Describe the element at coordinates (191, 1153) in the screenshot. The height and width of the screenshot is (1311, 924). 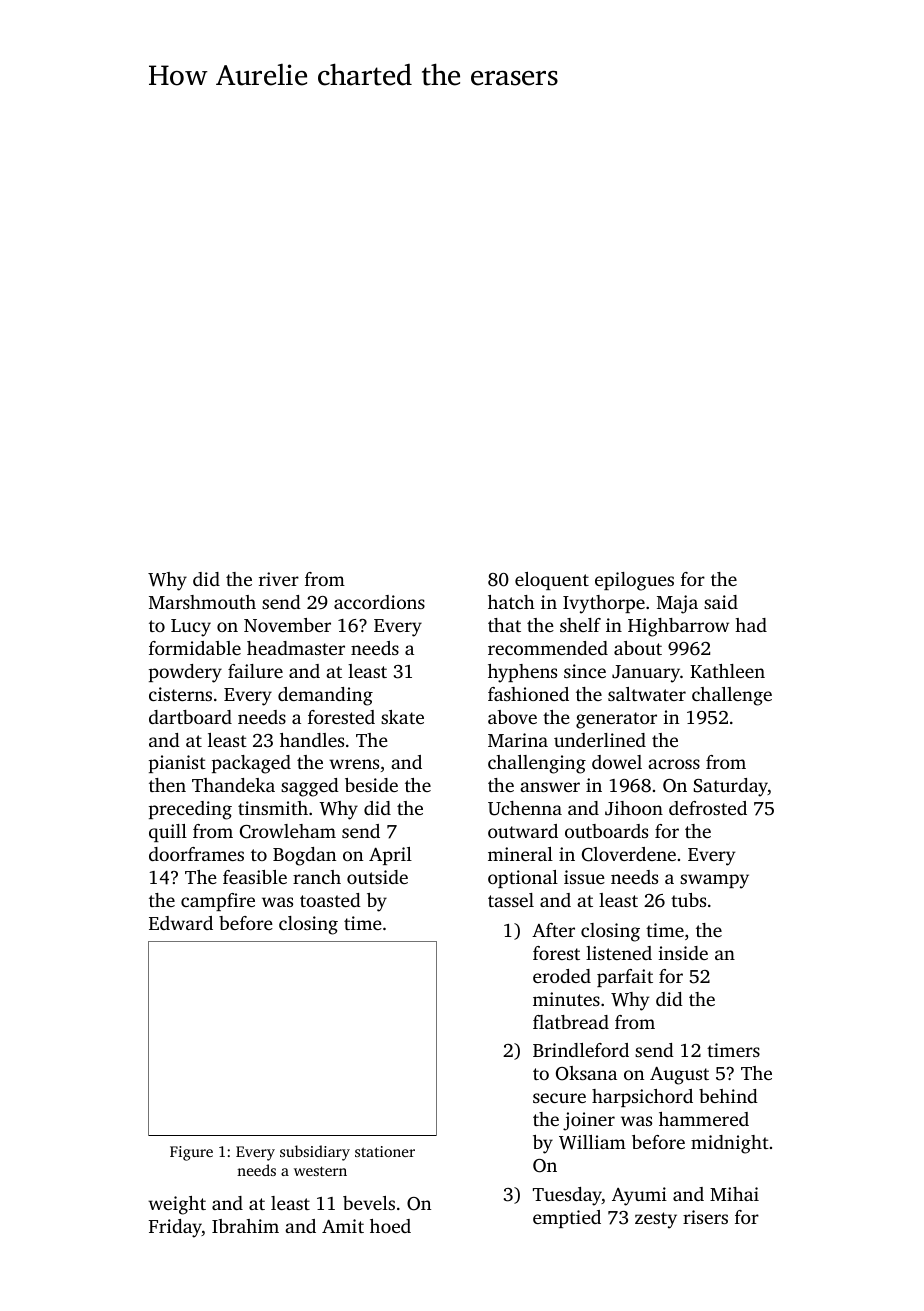
I see `Figure` at that location.
